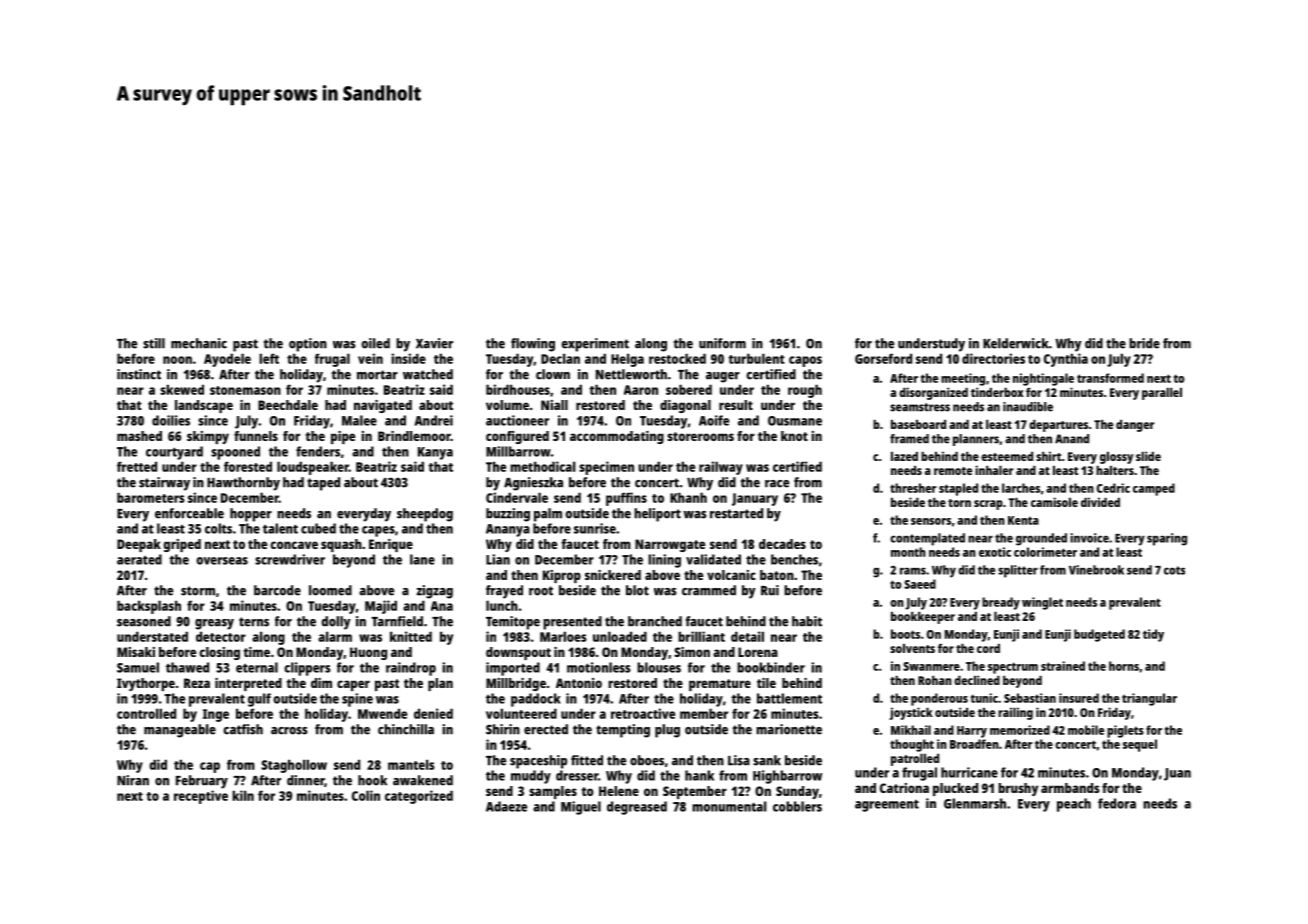 Image resolution: width=1308 pixels, height=924 pixels. What do you see at coordinates (722, 343) in the page?
I see `uniform` at bounding box center [722, 343].
